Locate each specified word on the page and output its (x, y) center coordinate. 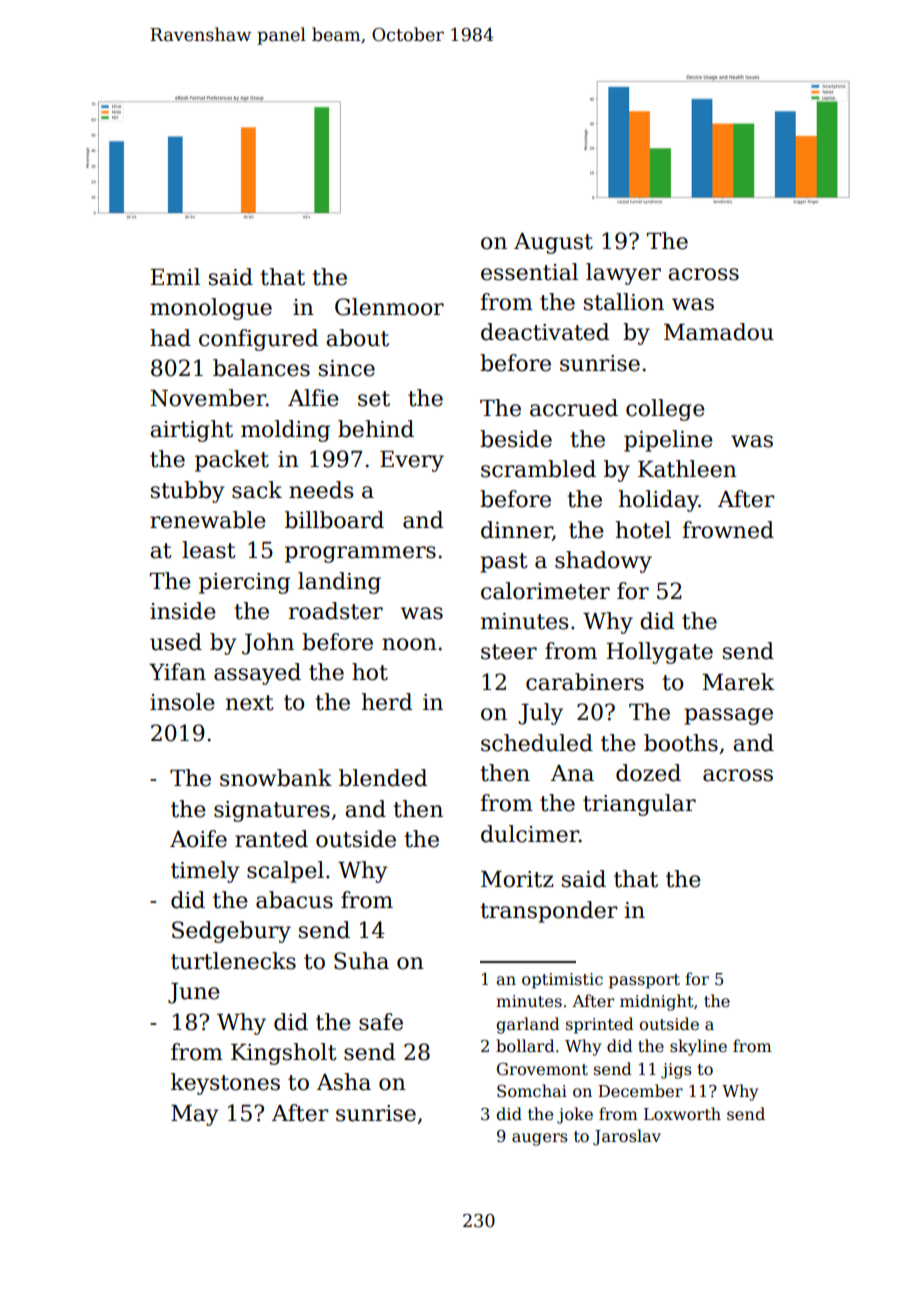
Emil (175, 276)
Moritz (517, 879)
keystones (225, 1084)
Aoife (198, 839)
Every (412, 461)
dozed (648, 773)
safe (381, 1022)
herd (387, 702)
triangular (639, 805)
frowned (728, 530)
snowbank (276, 778)
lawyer (623, 274)
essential (529, 272)
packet (232, 461)
